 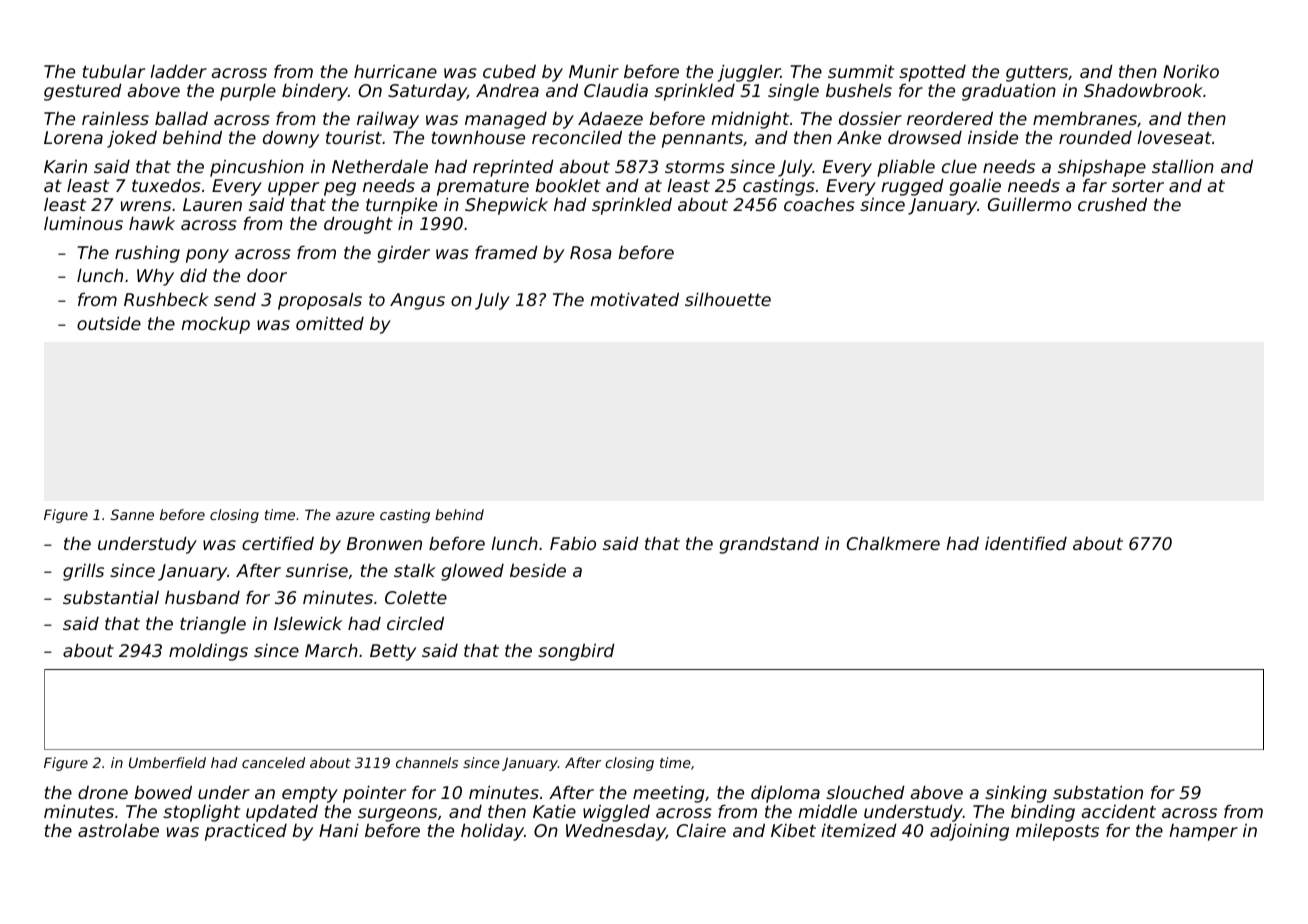 What do you see at coordinates (1026, 543) in the page?
I see `identified` at bounding box center [1026, 543].
